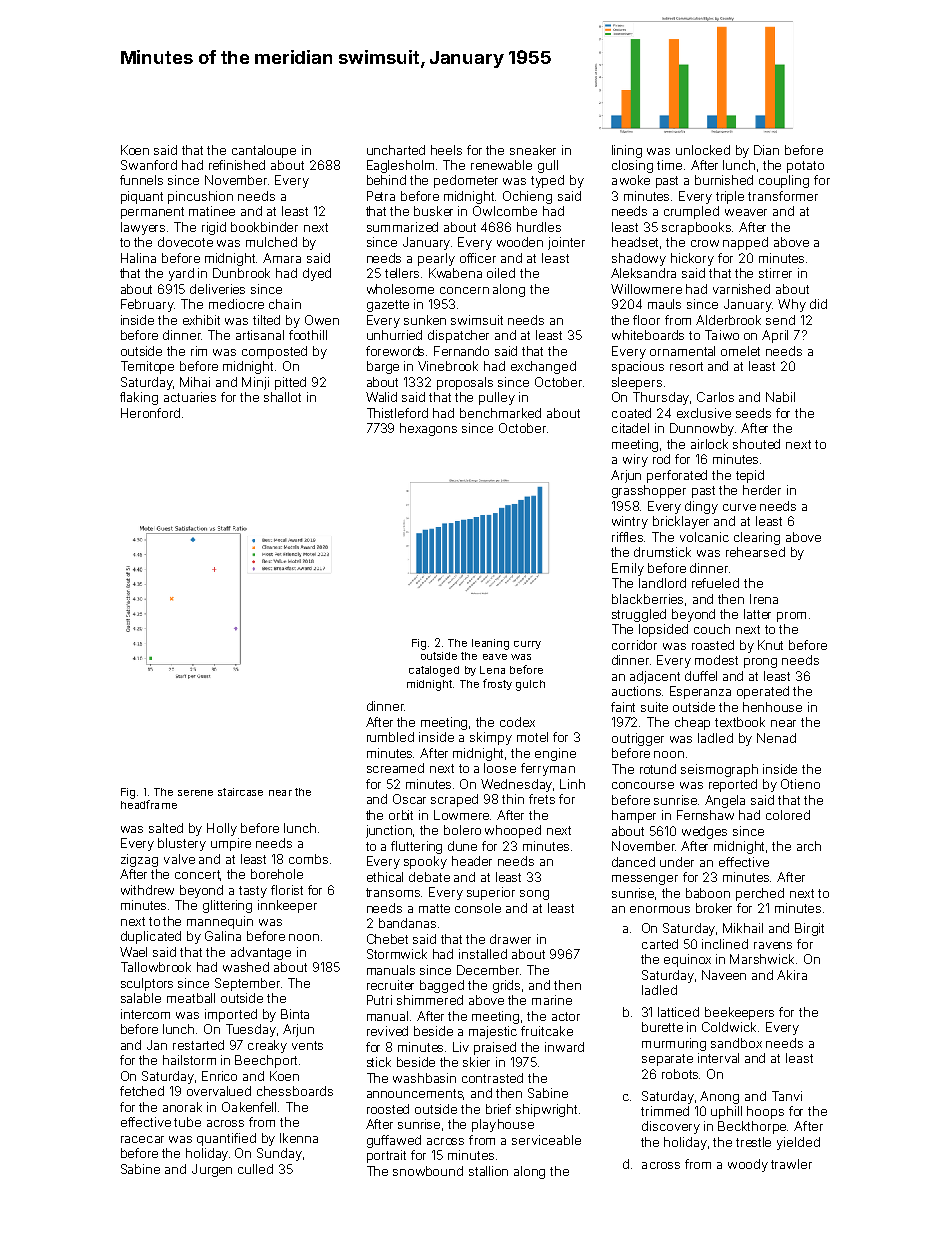 The image size is (952, 1233). What do you see at coordinates (805, 167) in the screenshot?
I see `potato` at bounding box center [805, 167].
